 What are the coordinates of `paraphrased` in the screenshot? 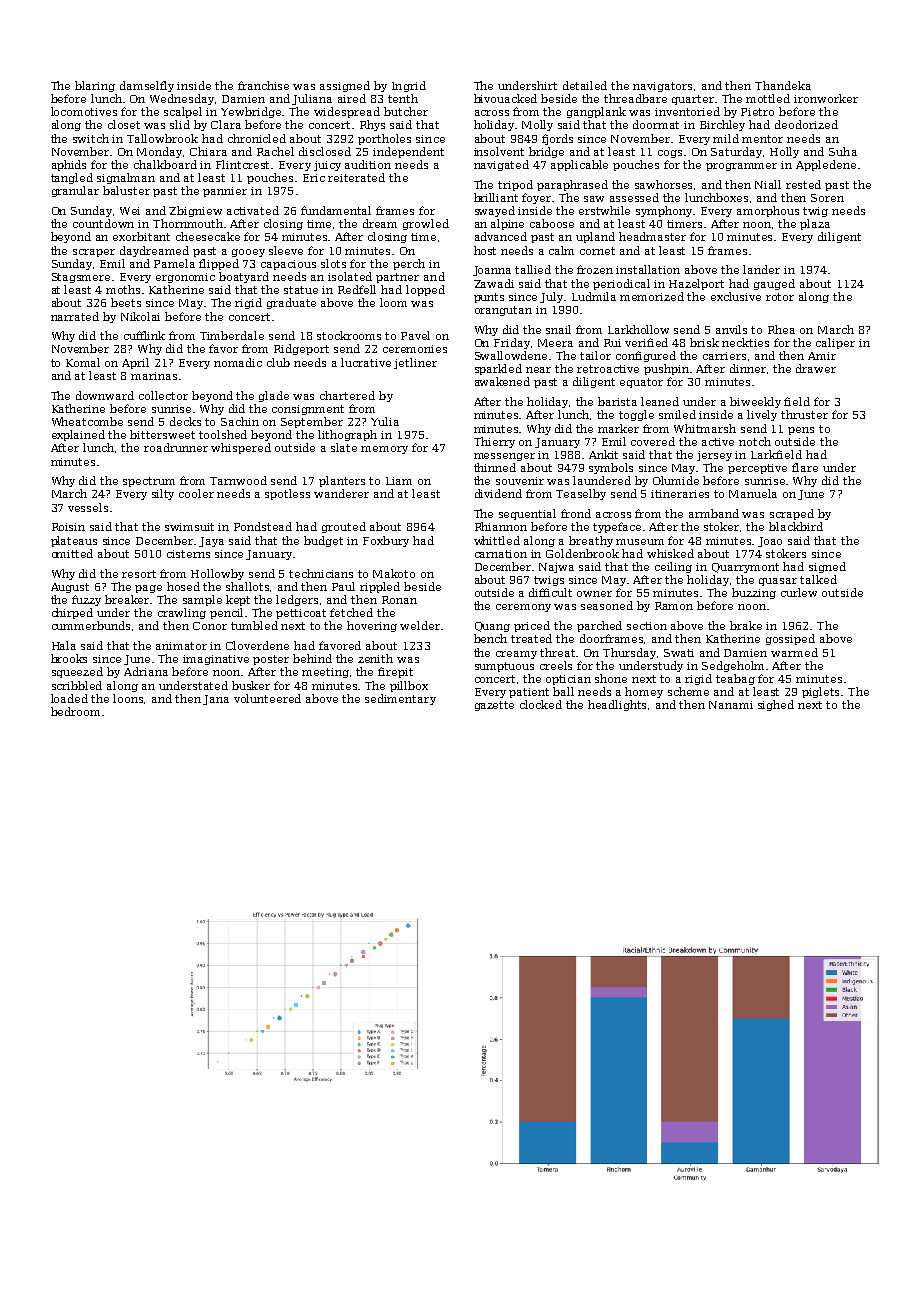 It's located at (572, 185).
